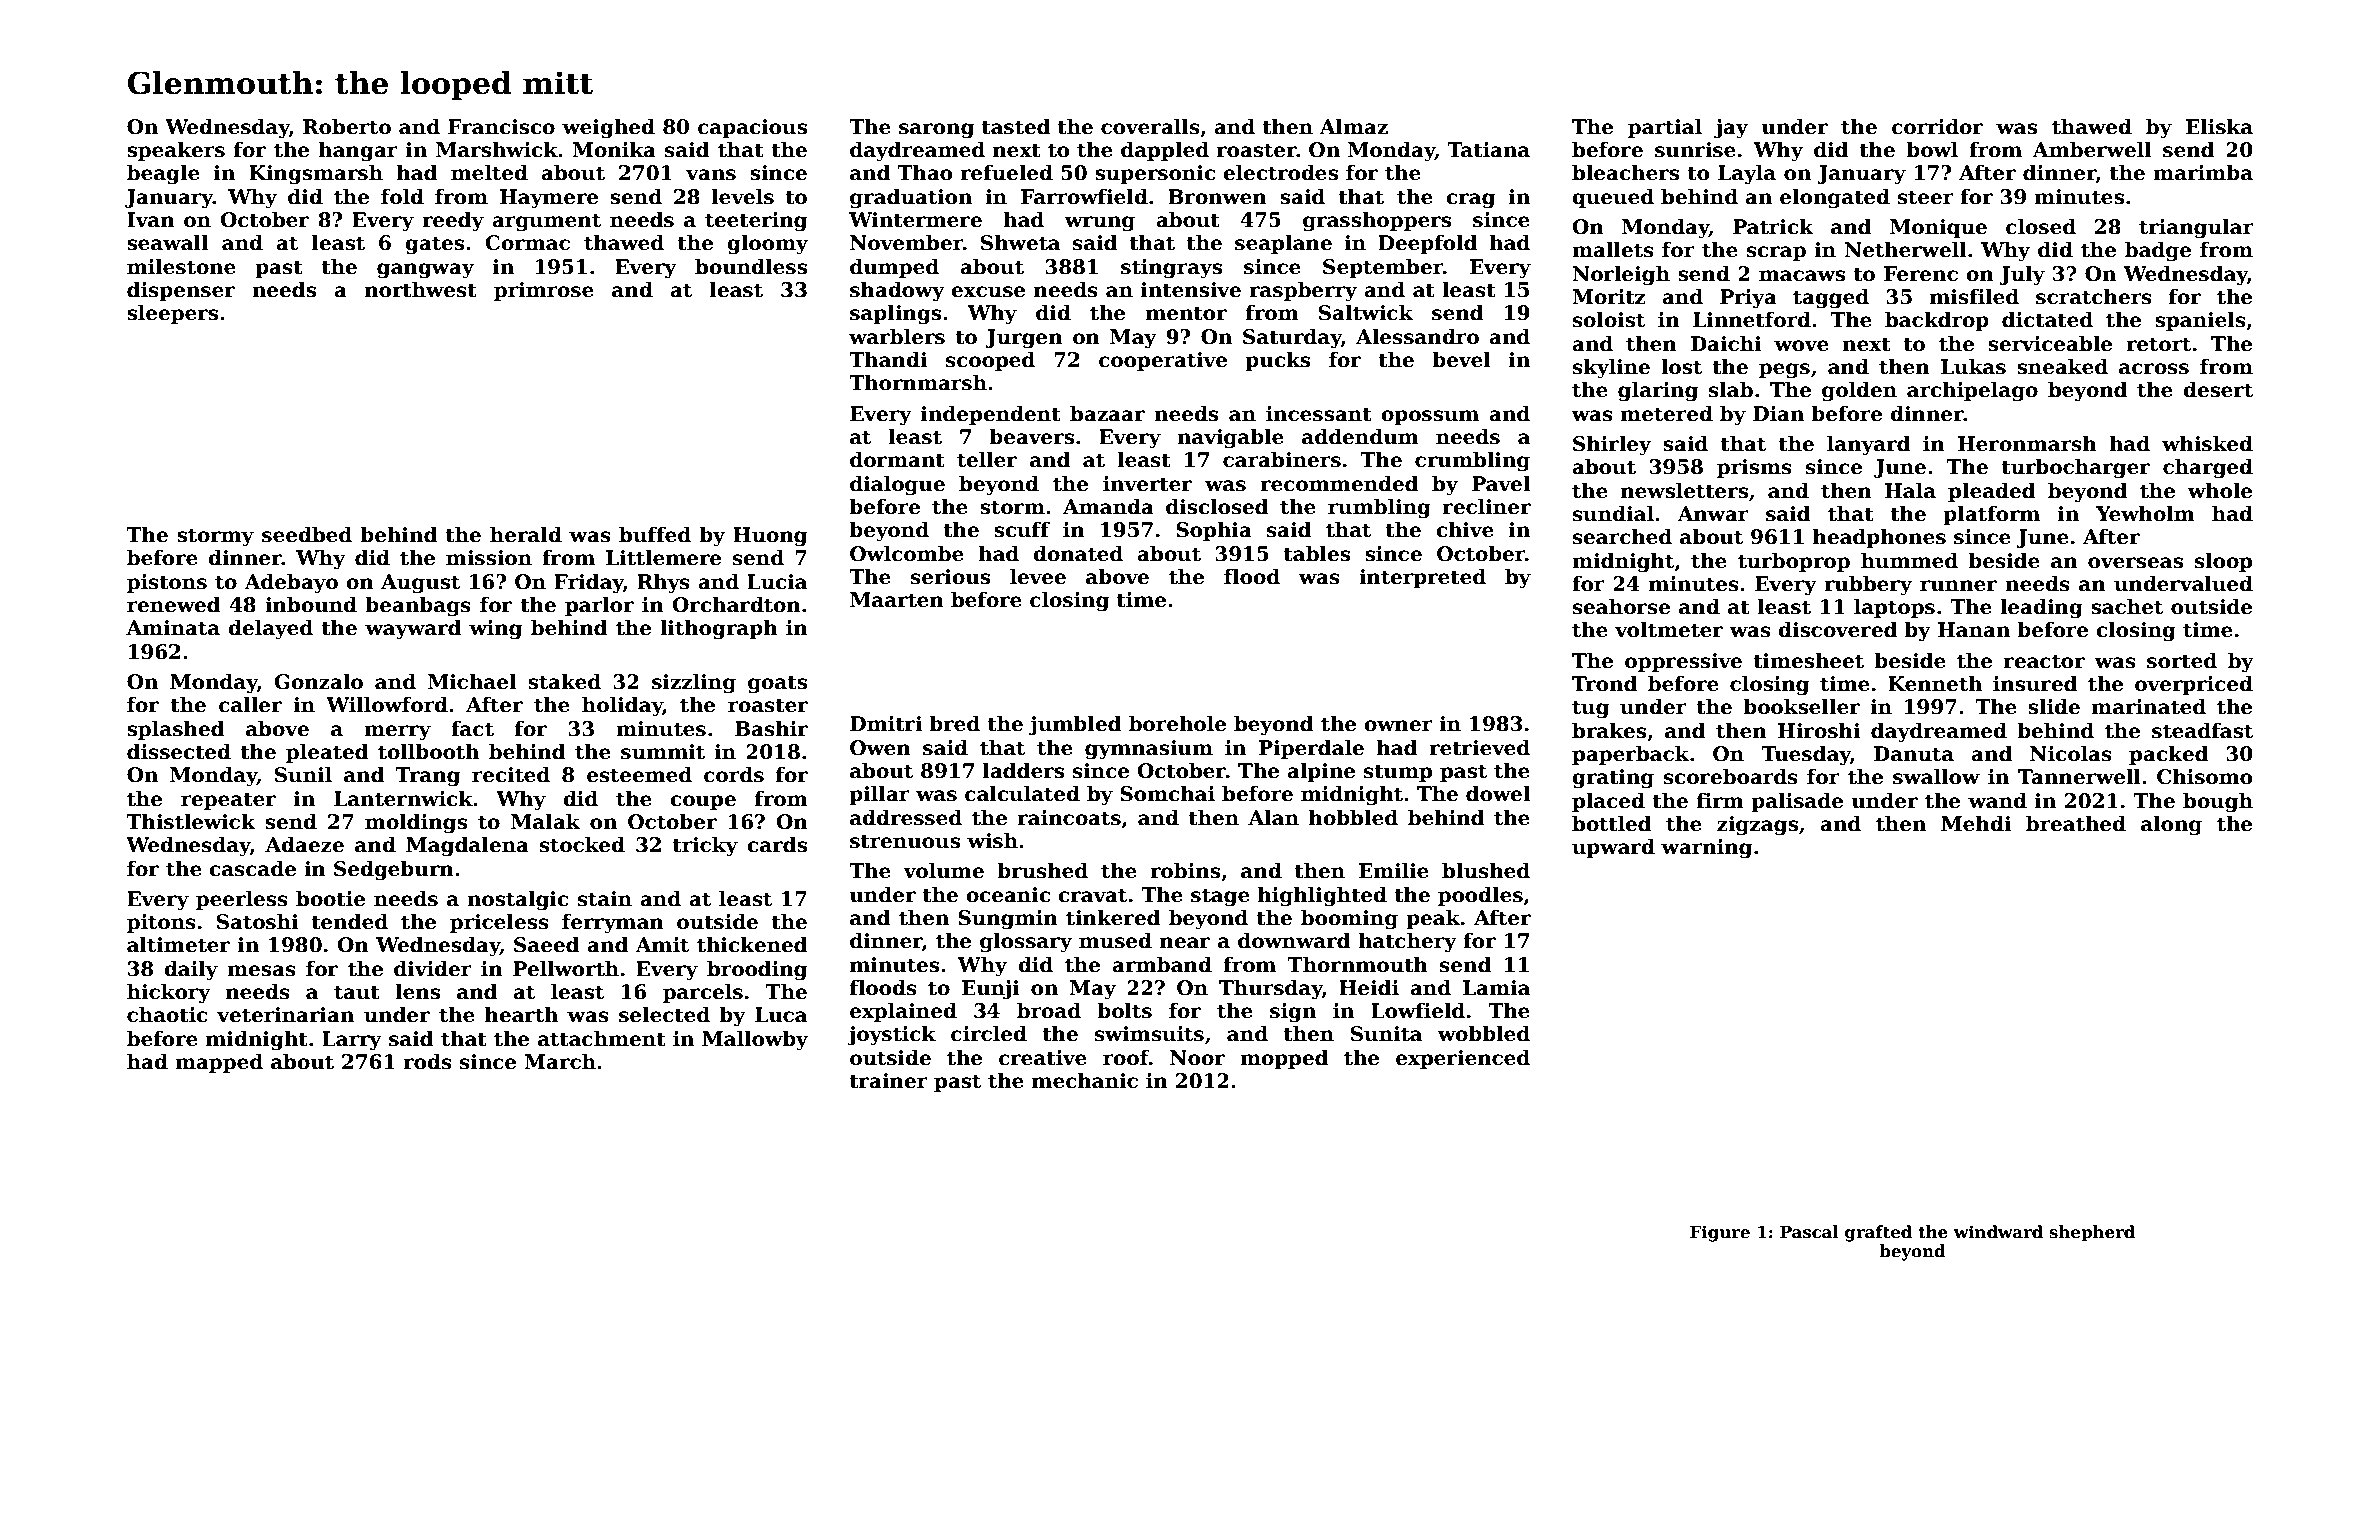 This image has height=1540, width=2380. I want to click on seedbed, so click(307, 534).
